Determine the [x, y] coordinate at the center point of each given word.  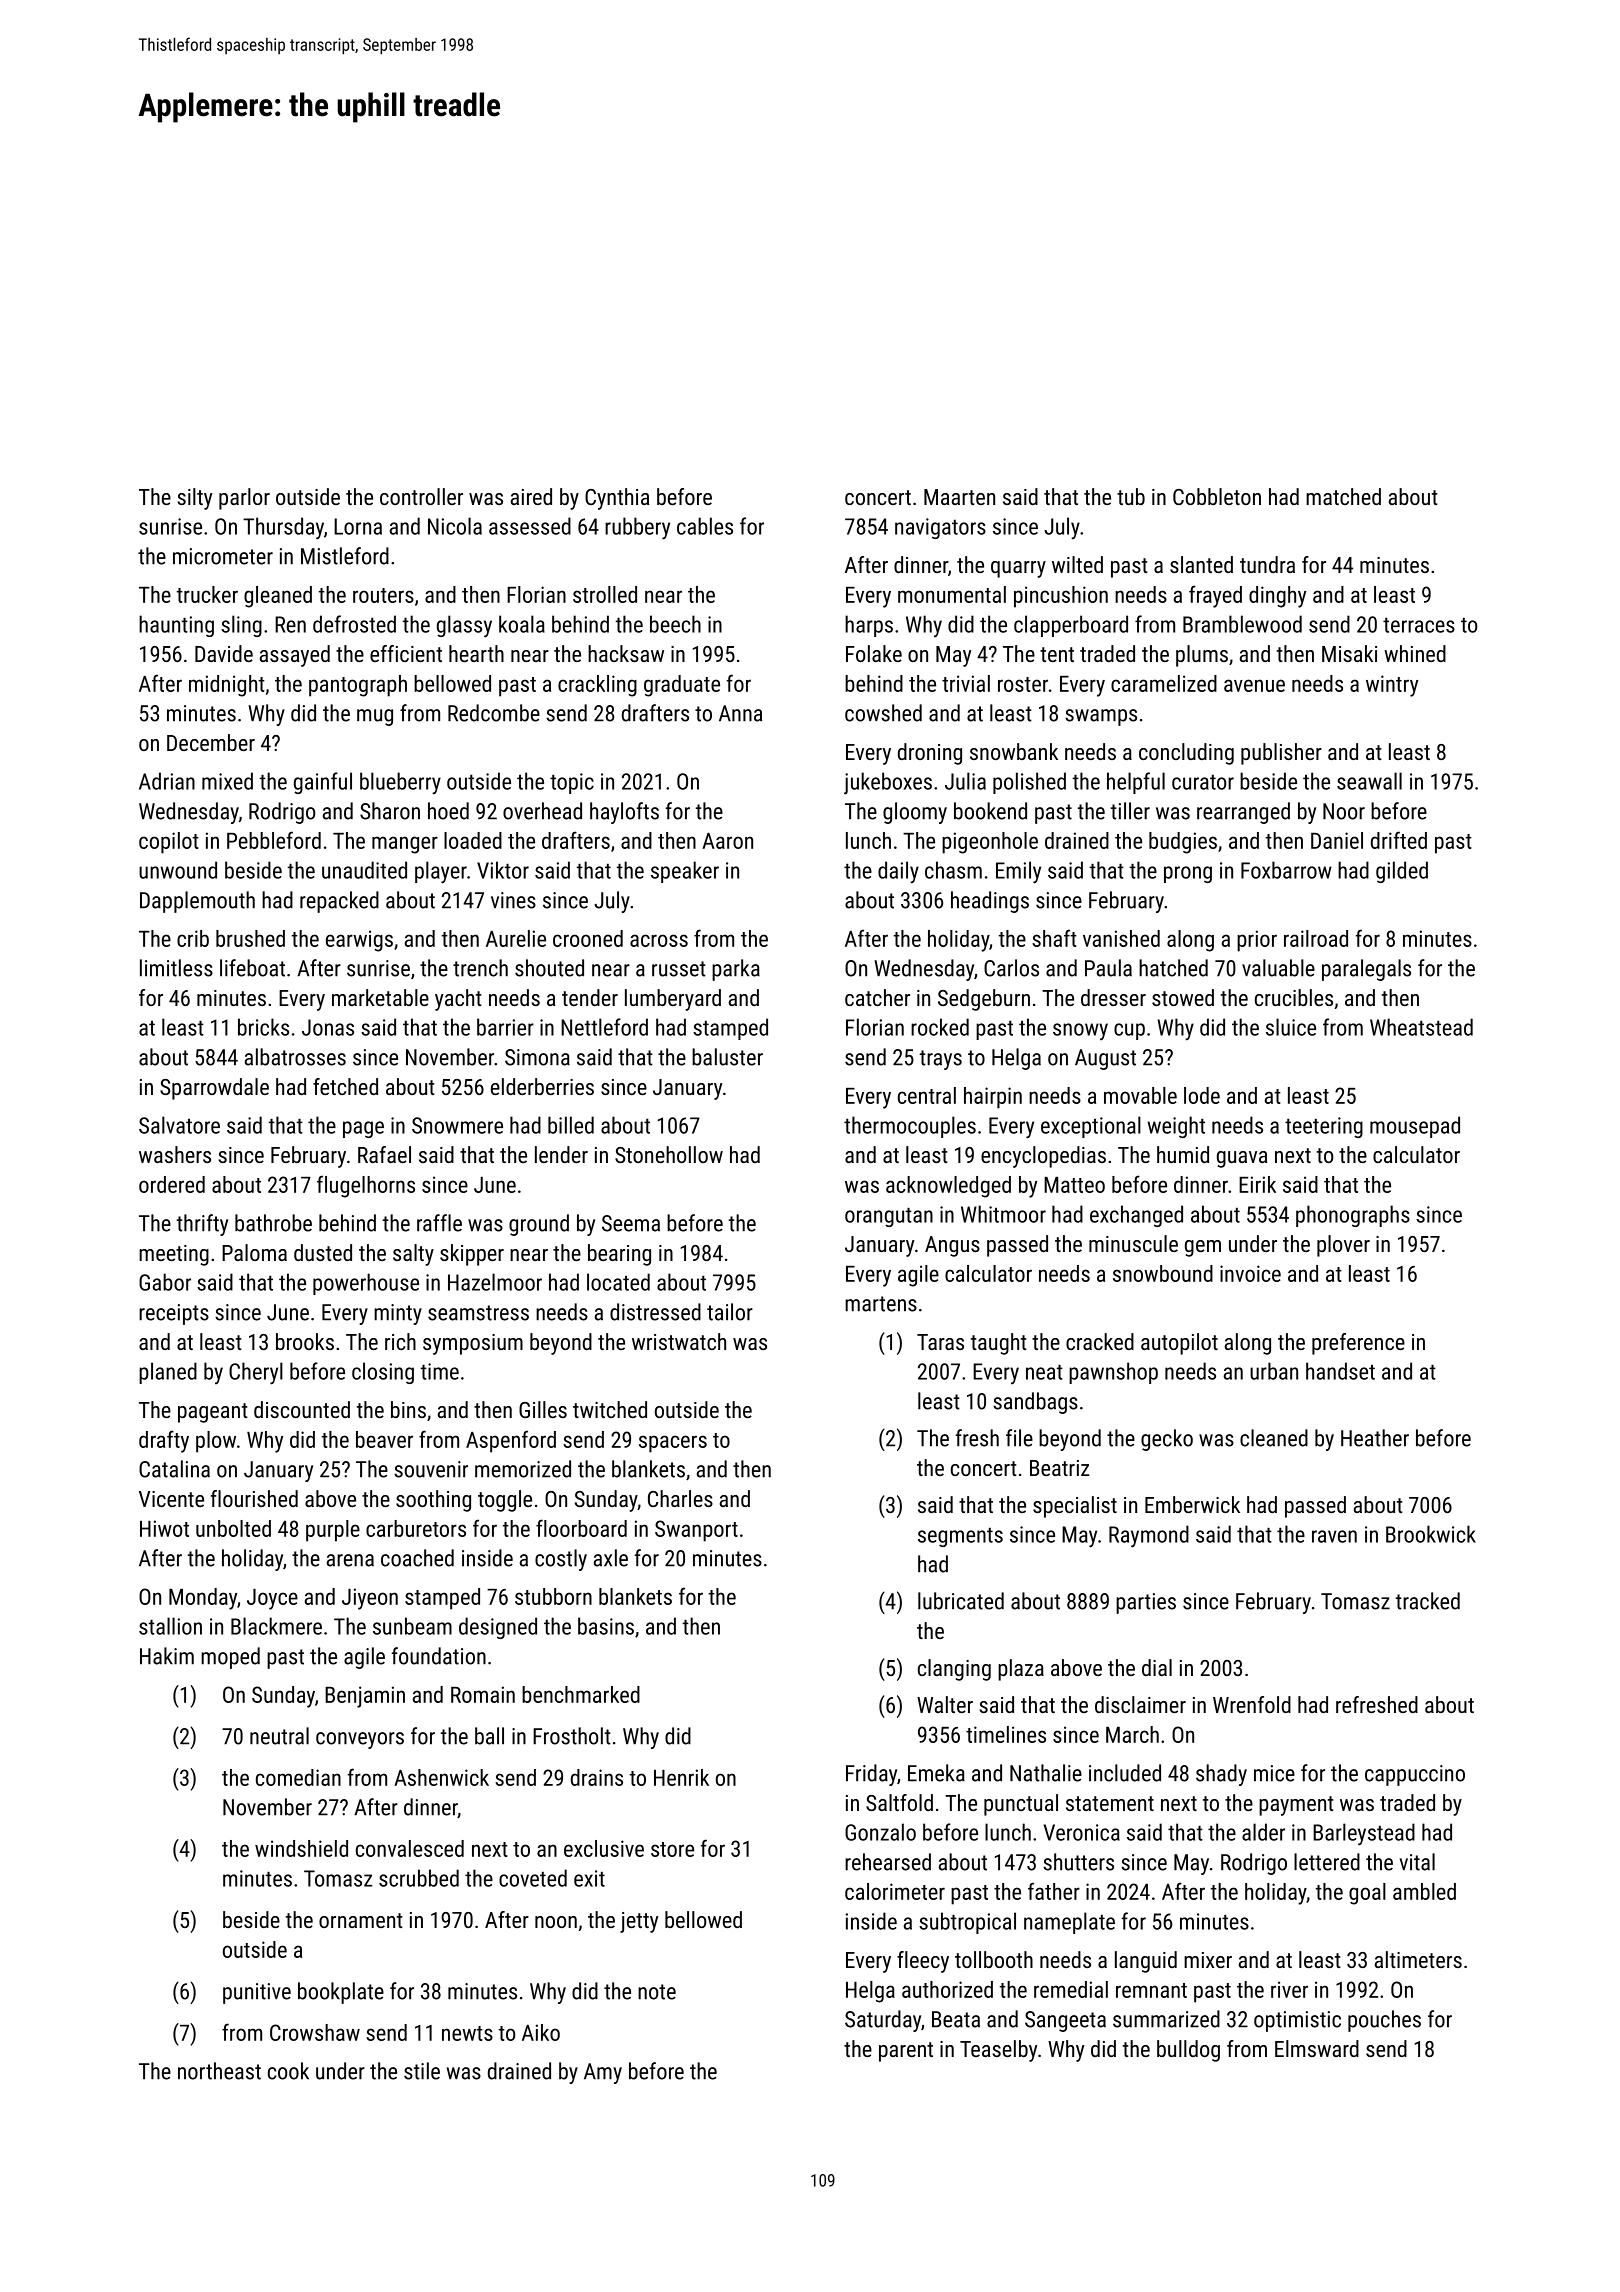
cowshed [883, 713]
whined [1415, 653]
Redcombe [494, 713]
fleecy [923, 1962]
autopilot [1179, 1344]
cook [288, 2071]
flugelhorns [366, 1186]
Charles [680, 1498]
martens [881, 1304]
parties [1146, 1603]
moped [230, 1658]
